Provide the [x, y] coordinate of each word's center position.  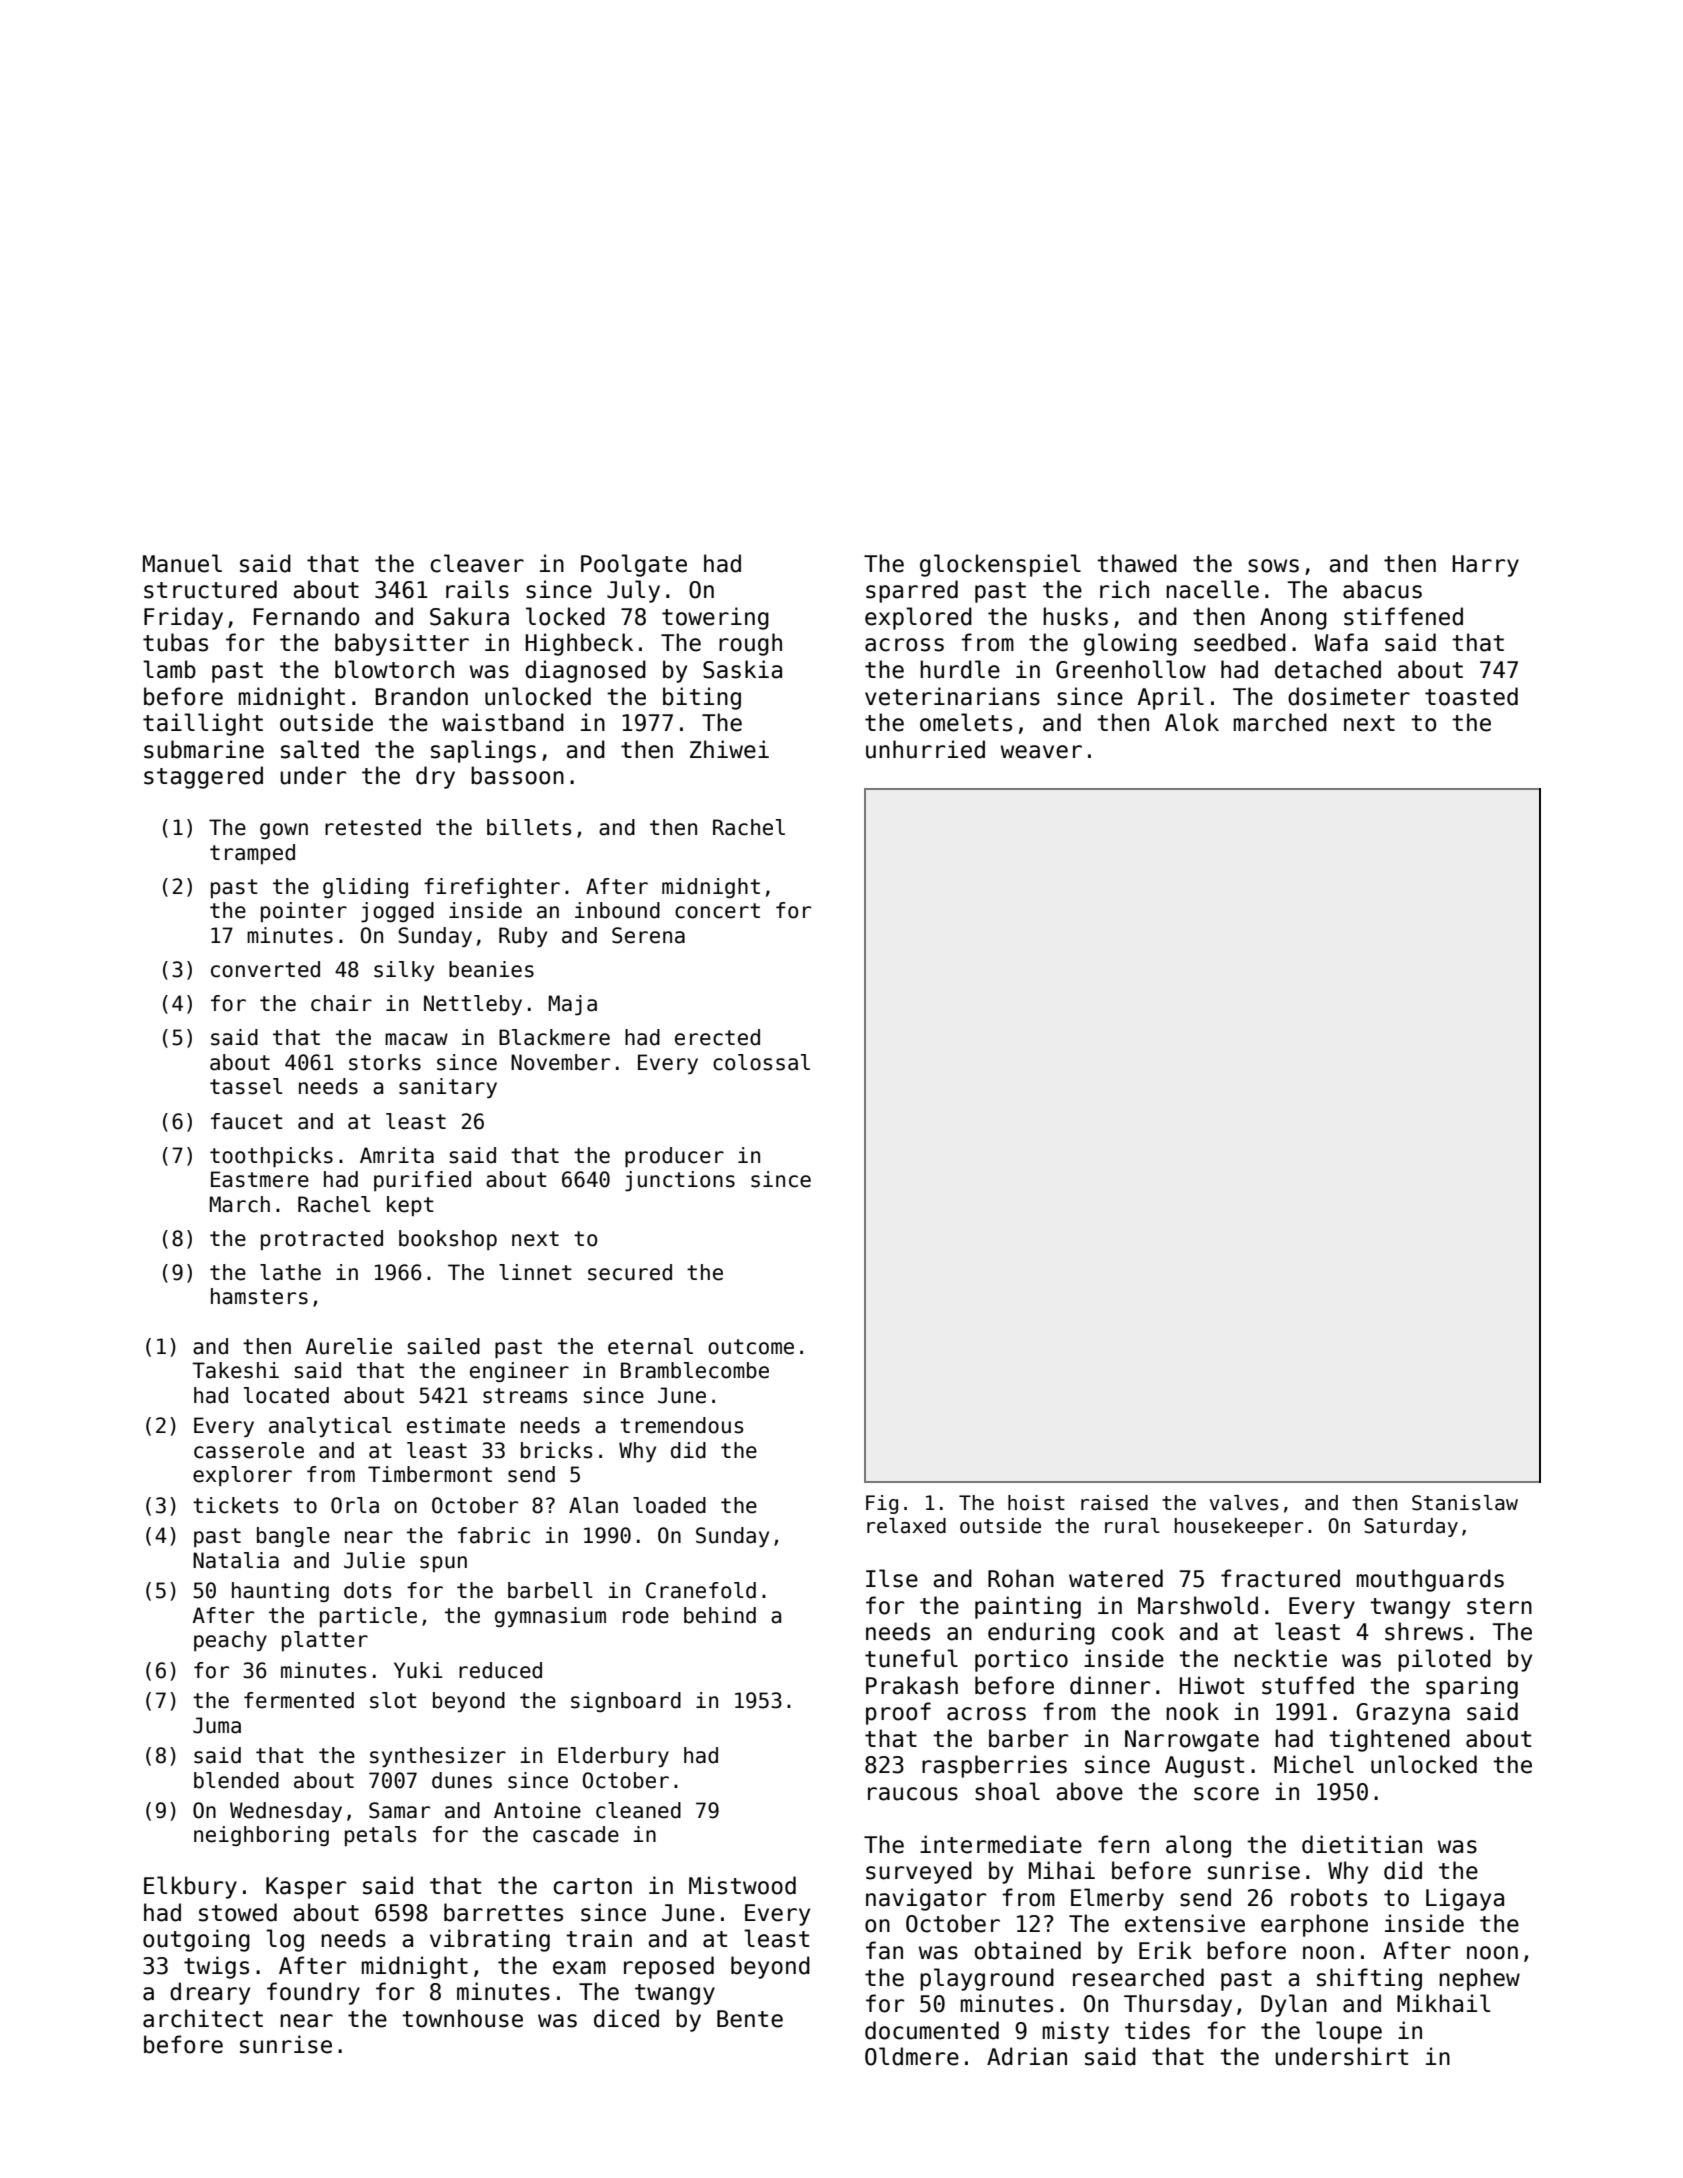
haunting [280, 1592]
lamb [169, 669]
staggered [203, 777]
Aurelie [349, 1346]
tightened [1389, 1740]
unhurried [925, 749]
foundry [313, 1993]
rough [750, 644]
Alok [1192, 722]
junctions [680, 1181]
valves [1244, 1503]
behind [720, 1615]
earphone [1314, 1925]
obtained [1028, 1950]
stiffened [1403, 616]
